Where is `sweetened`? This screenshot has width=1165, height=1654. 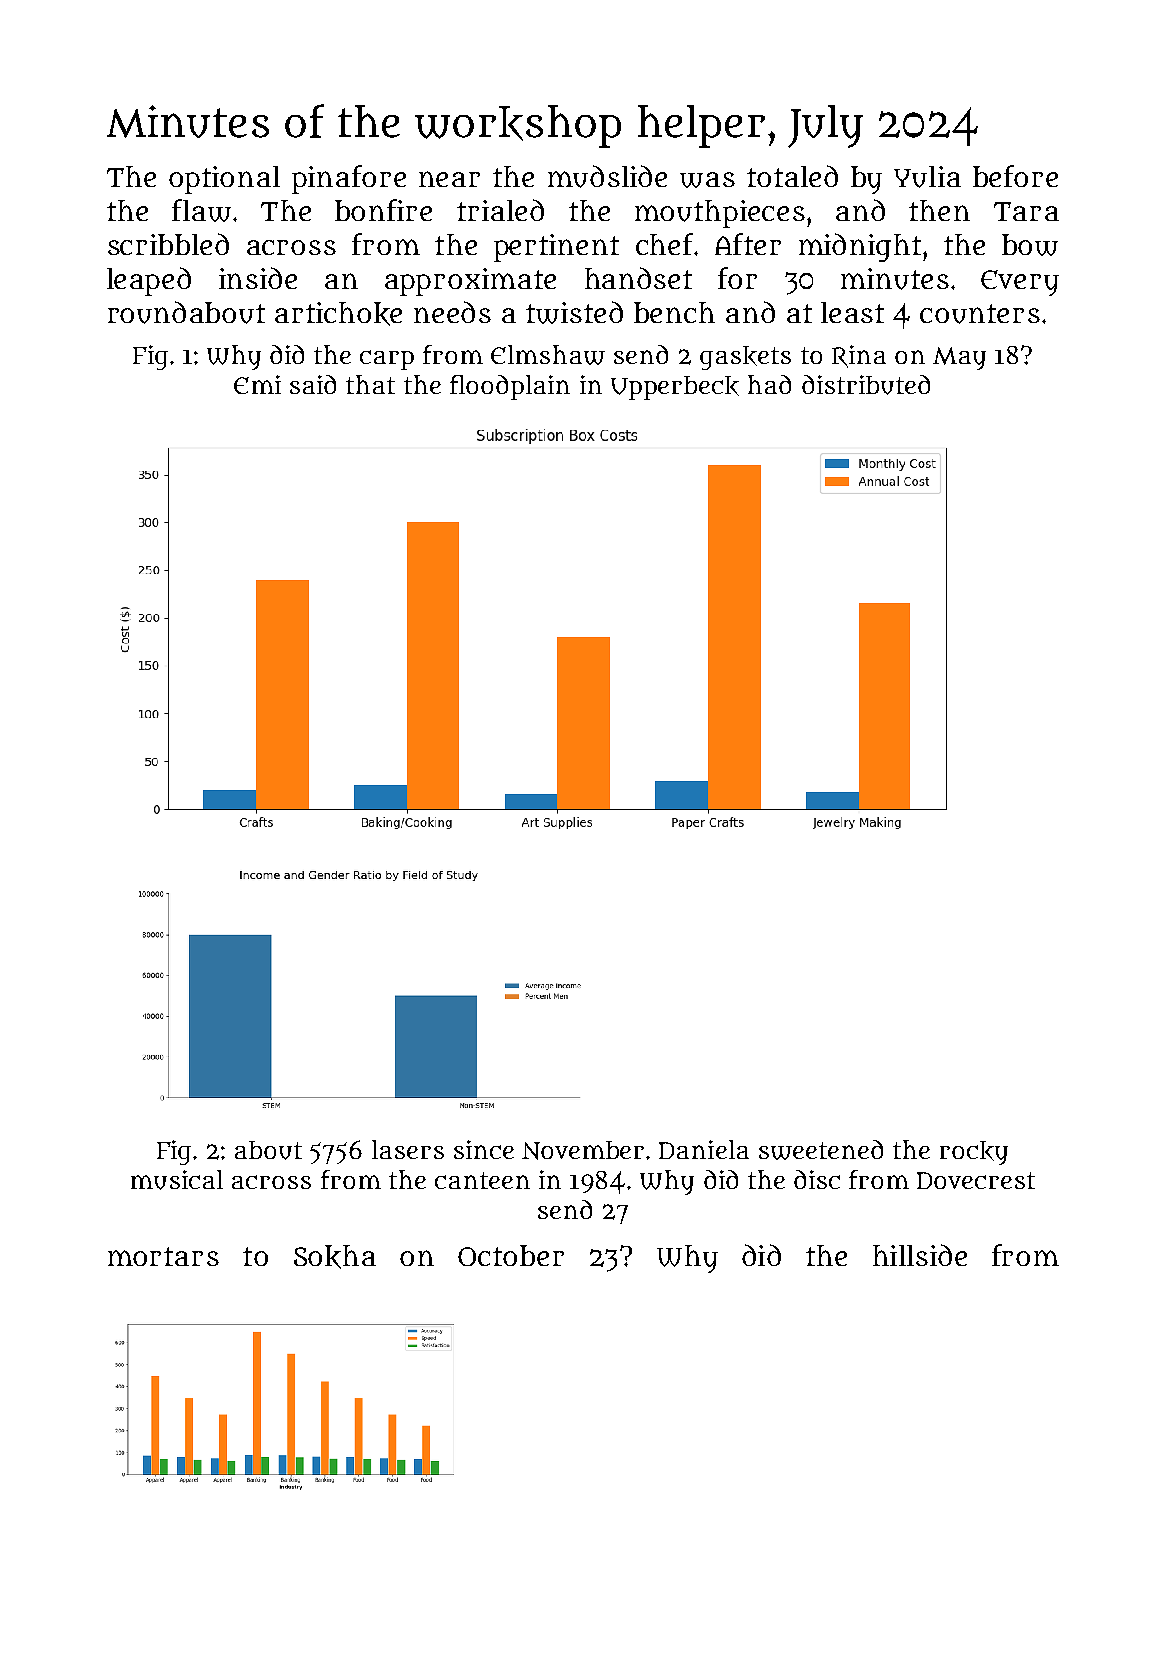 sweetened is located at coordinates (821, 1150).
